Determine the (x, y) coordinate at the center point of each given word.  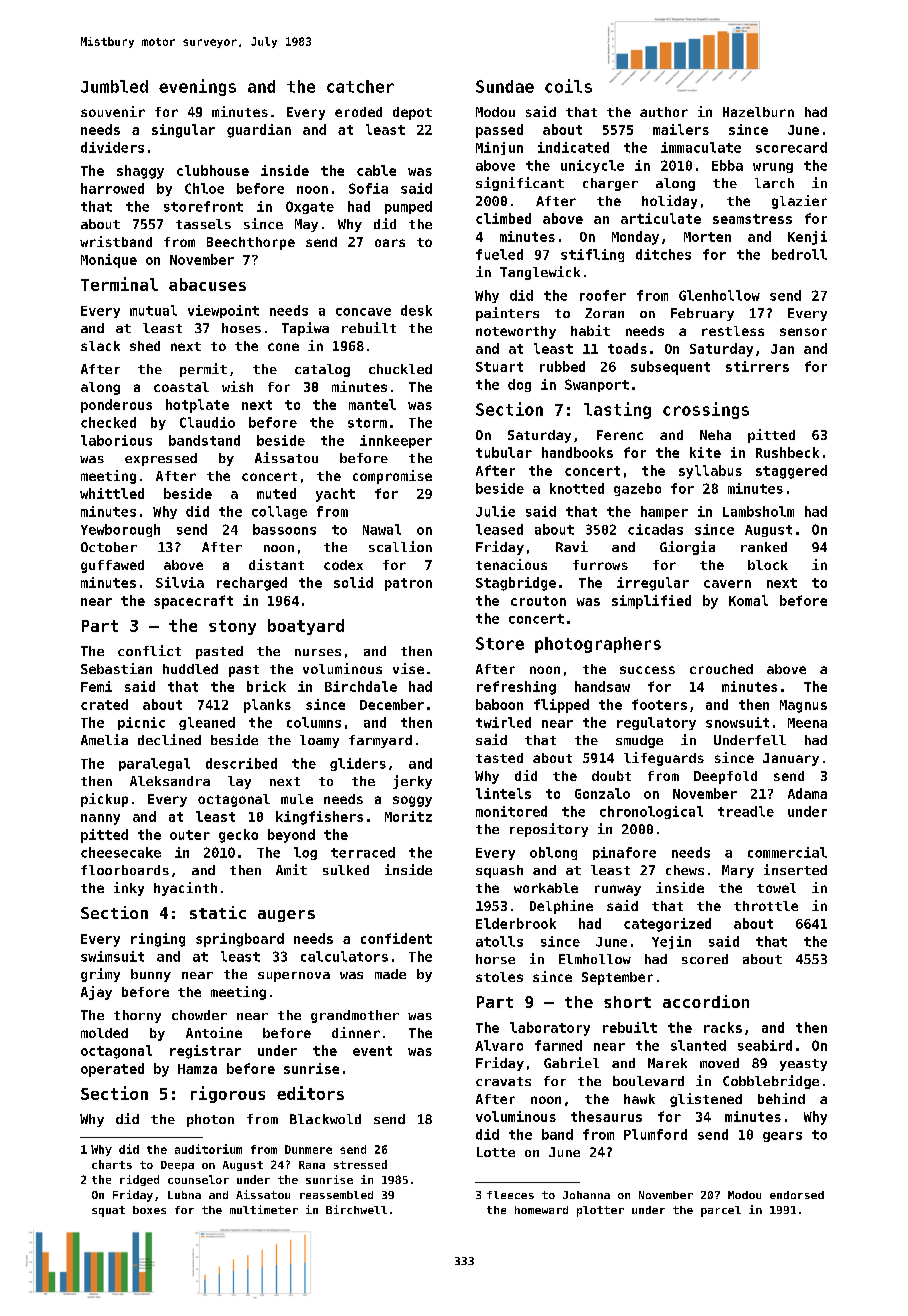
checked (108, 422)
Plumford (655, 1134)
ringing (158, 940)
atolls (499, 941)
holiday (669, 202)
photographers (598, 645)
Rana (312, 1165)
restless (733, 331)
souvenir (113, 111)
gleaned (207, 723)
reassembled (336, 1195)
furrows (600, 565)
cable (376, 170)
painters (507, 314)
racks (723, 1027)
